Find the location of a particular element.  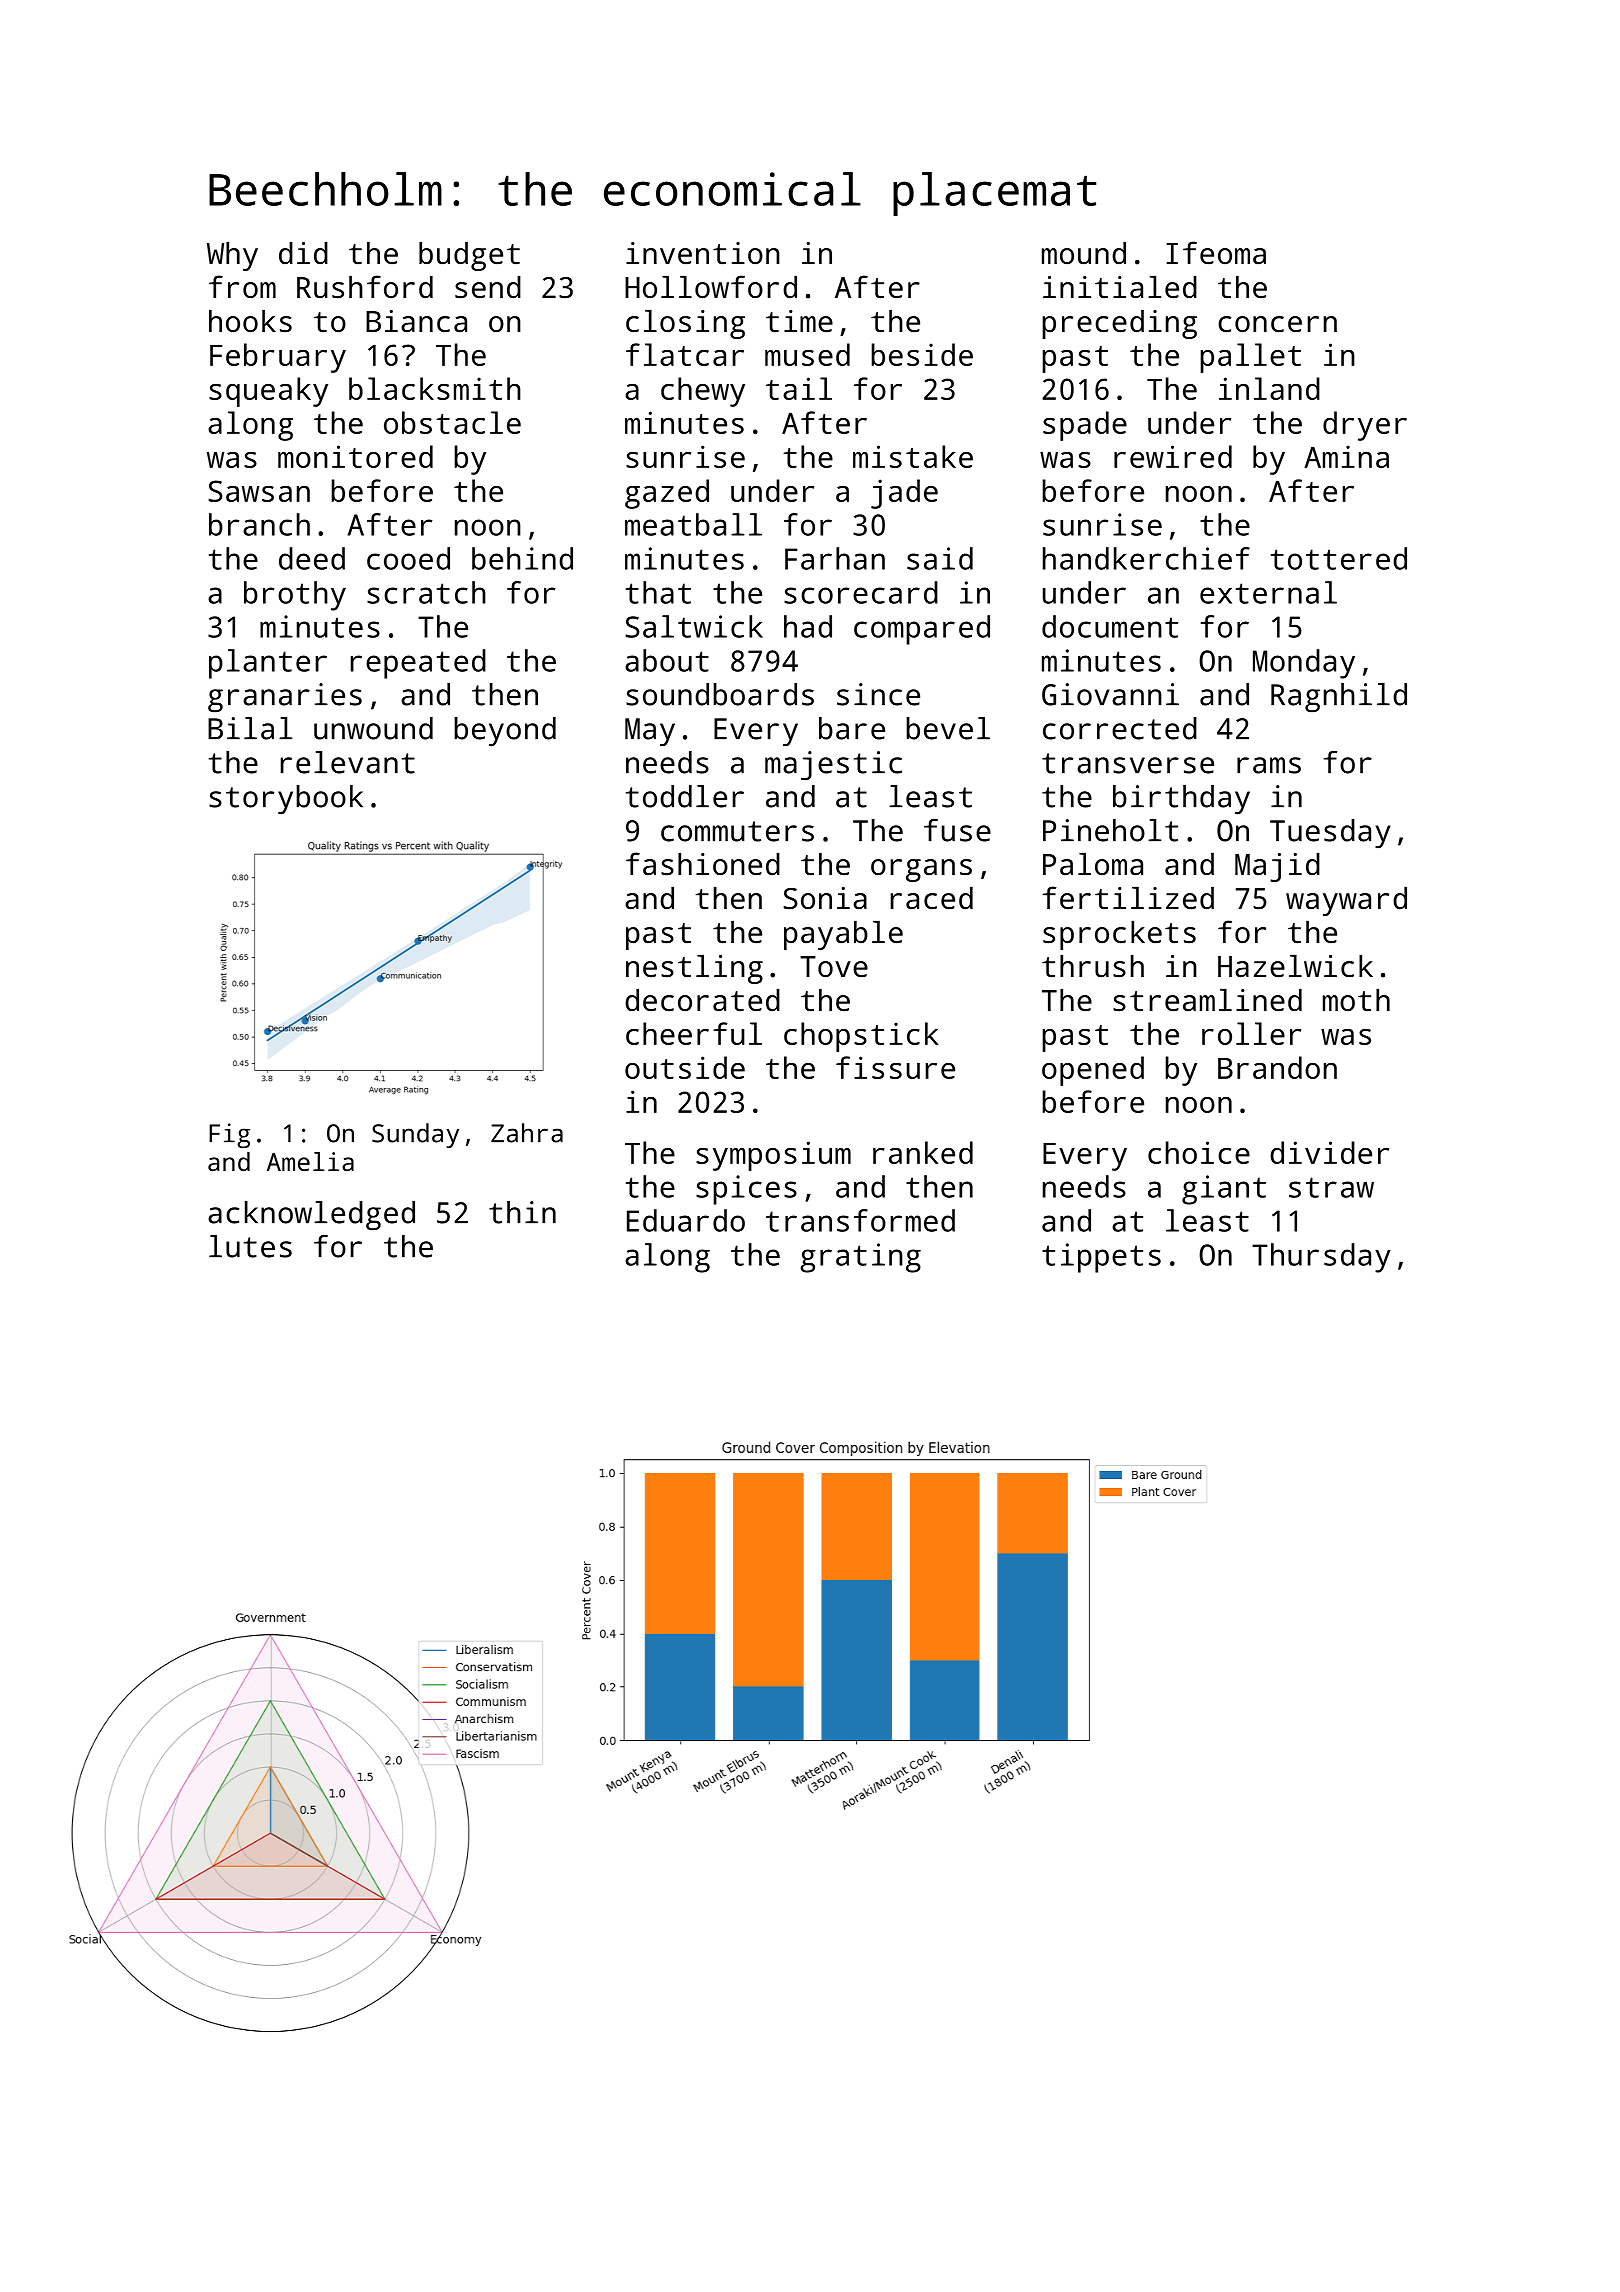

toddler is located at coordinates (685, 796).
